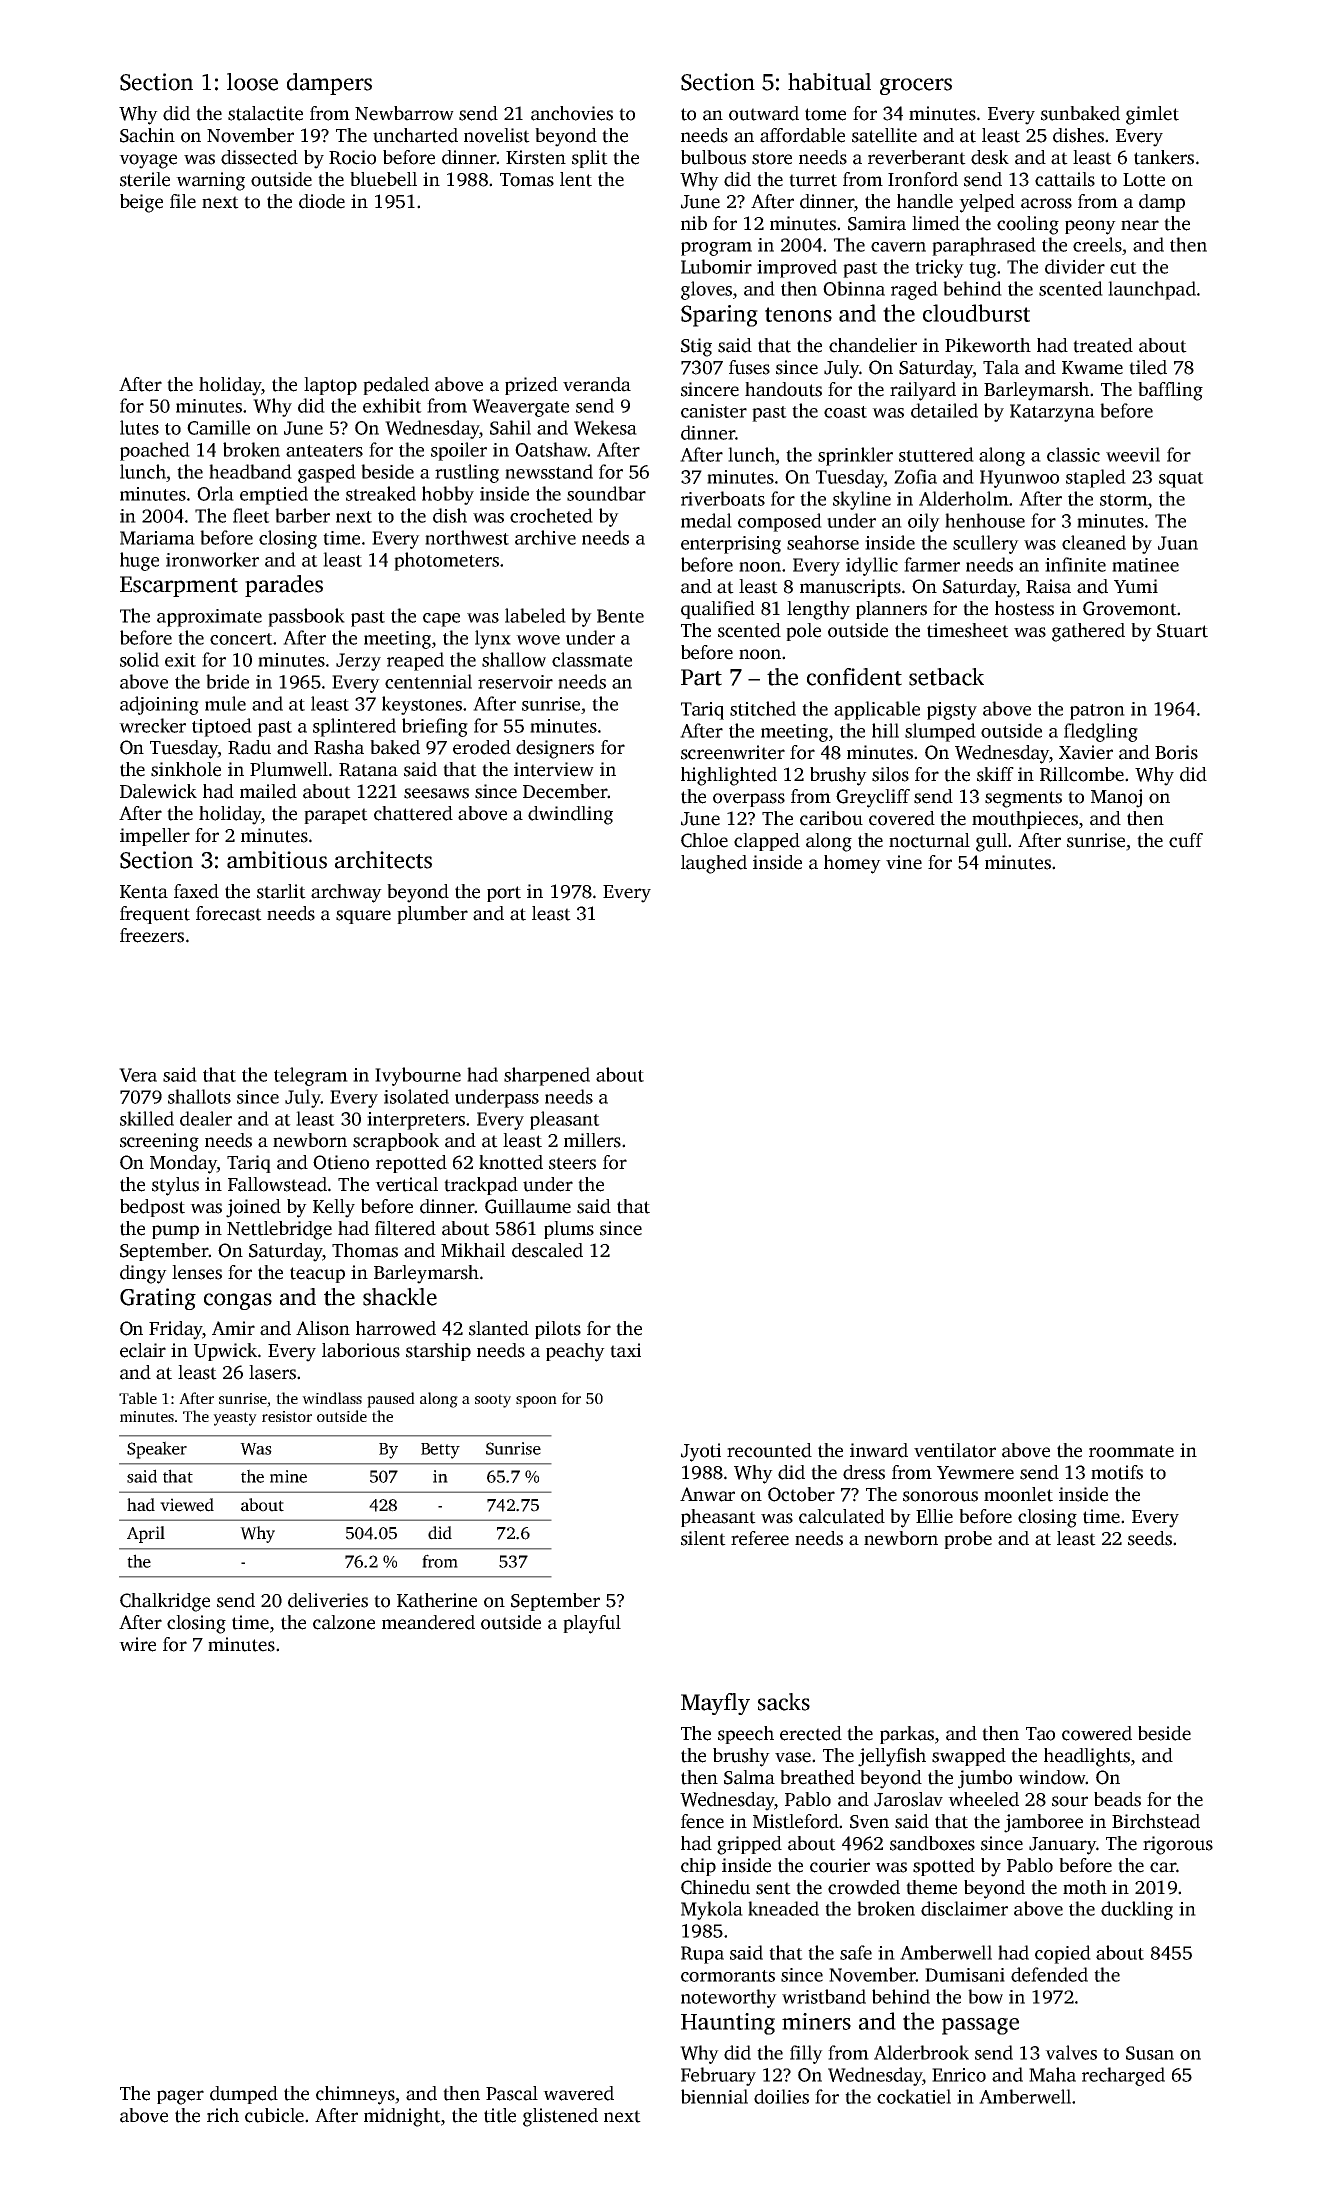 The width and height of the document is (1334, 2198). Describe the element at coordinates (558, 1330) in the document. I see `pilots` at that location.
